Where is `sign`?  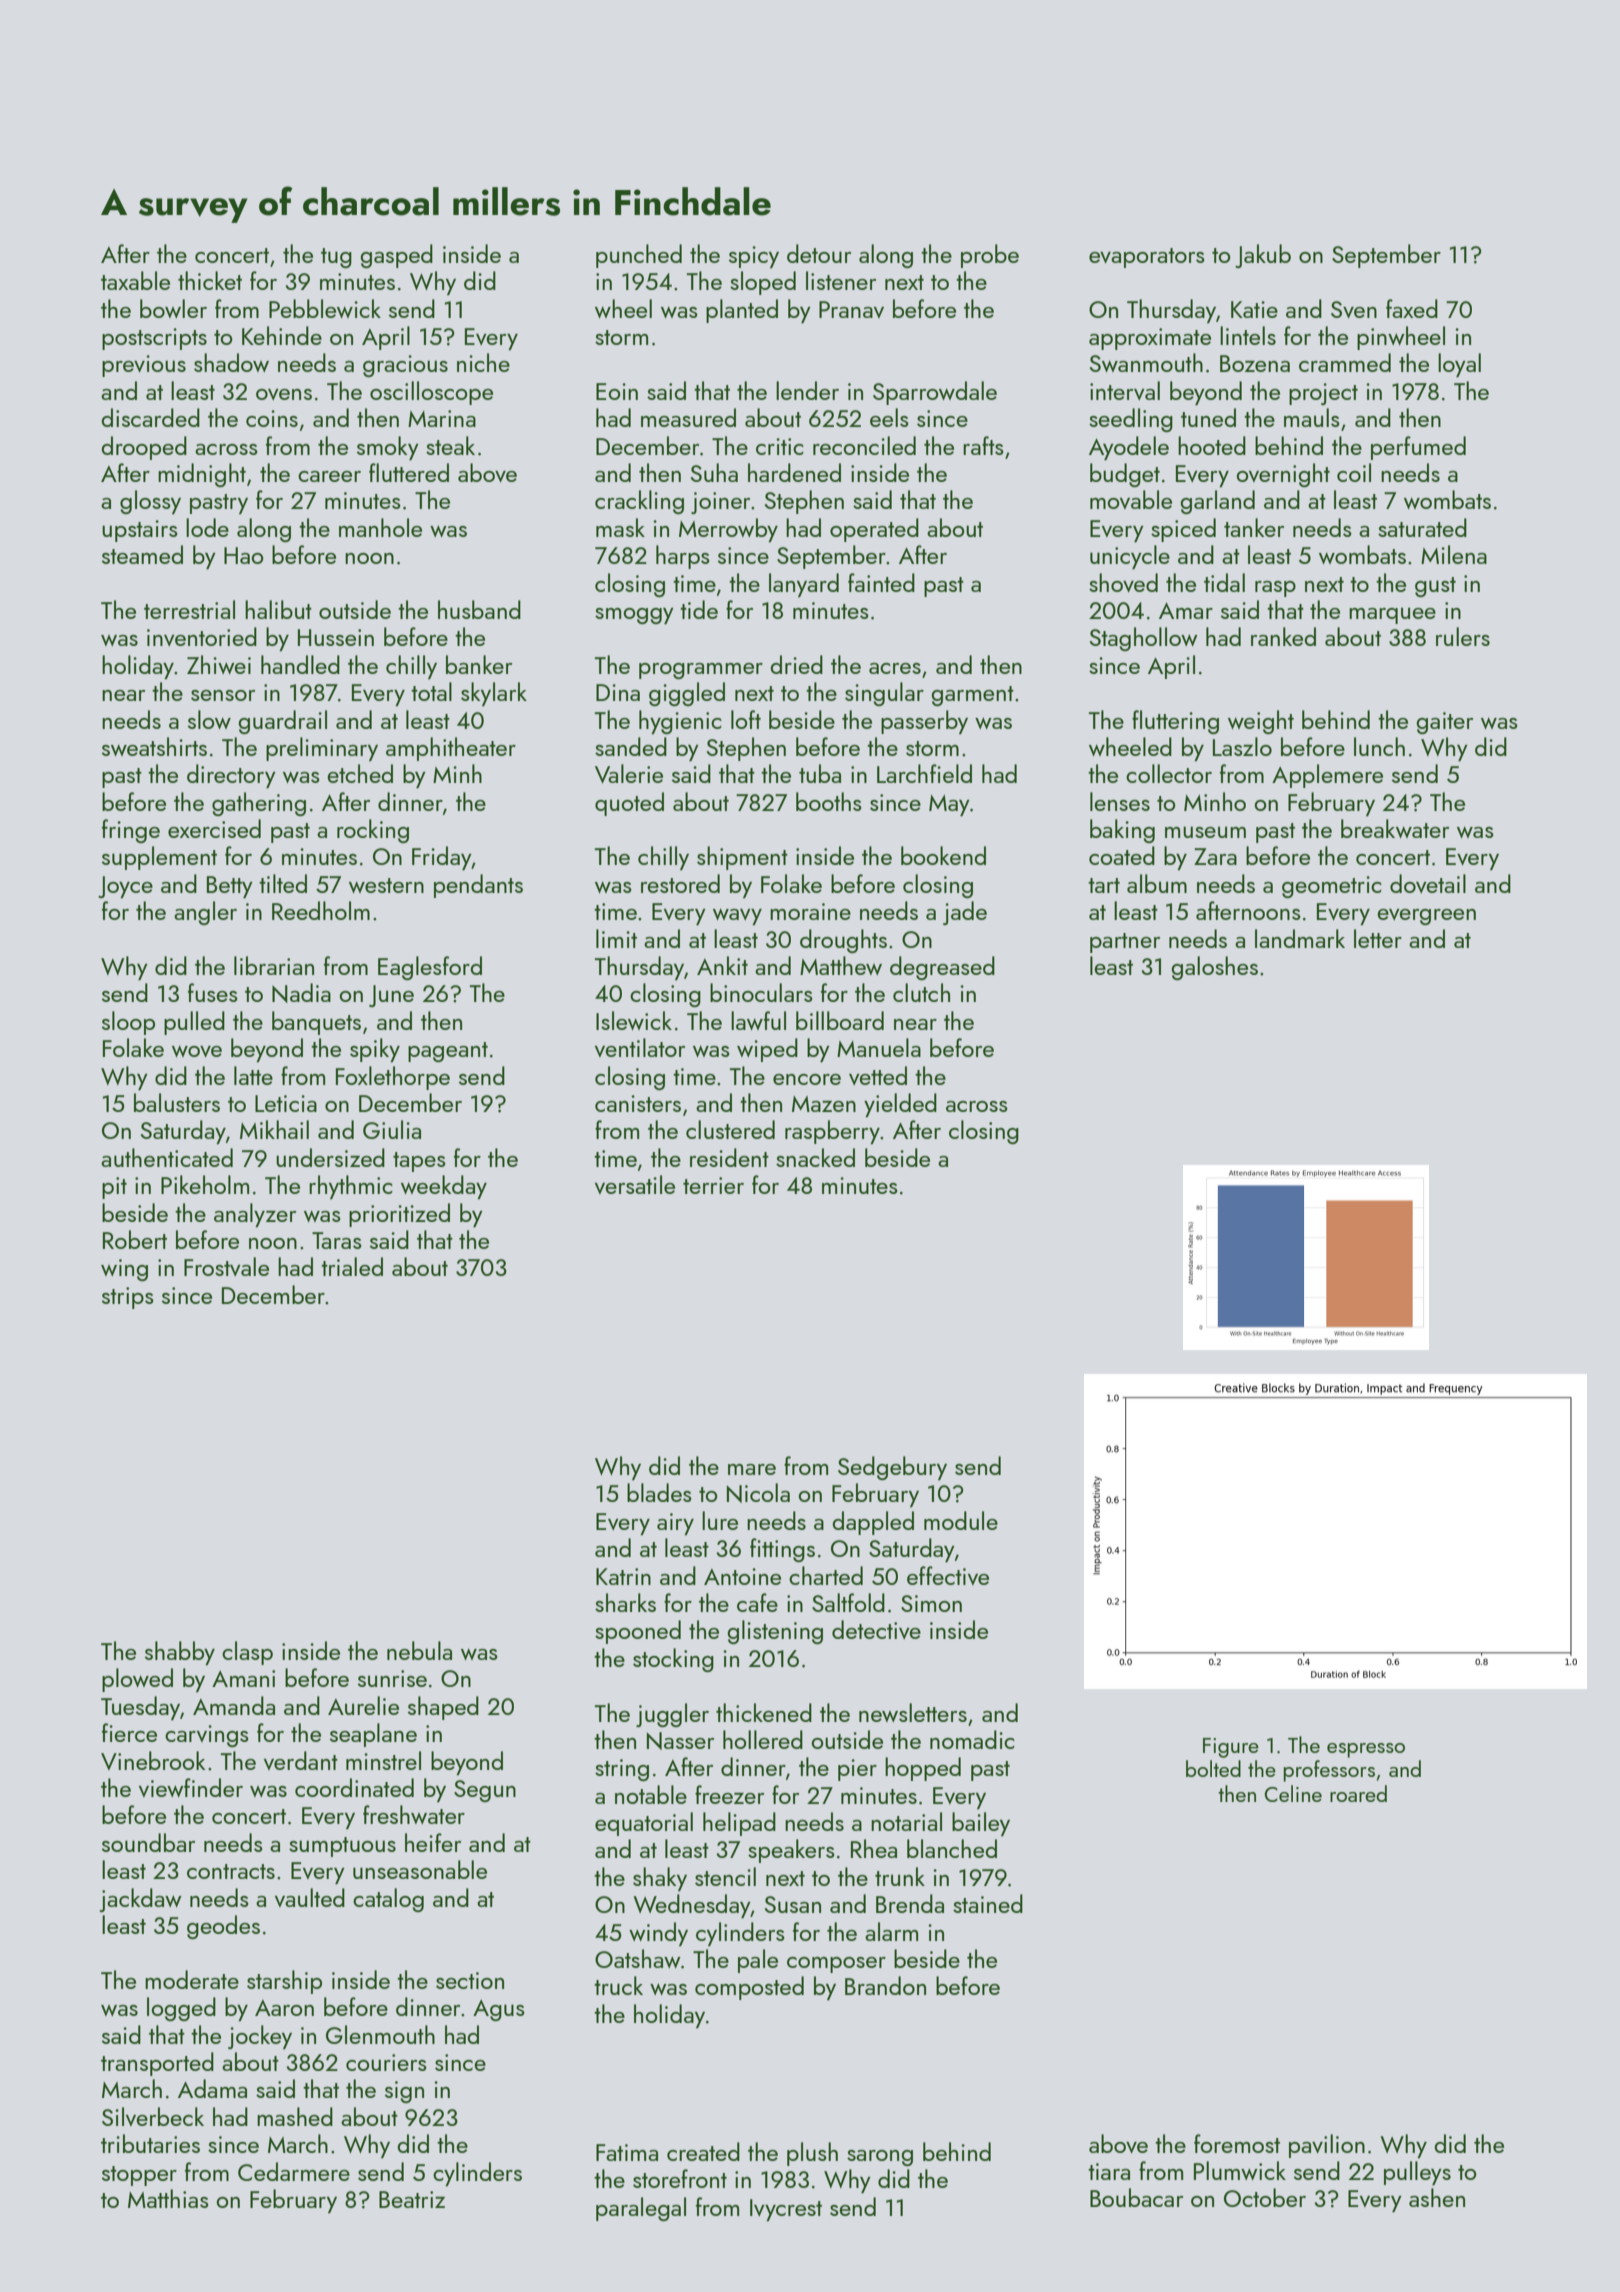
sign is located at coordinates (404, 2092).
